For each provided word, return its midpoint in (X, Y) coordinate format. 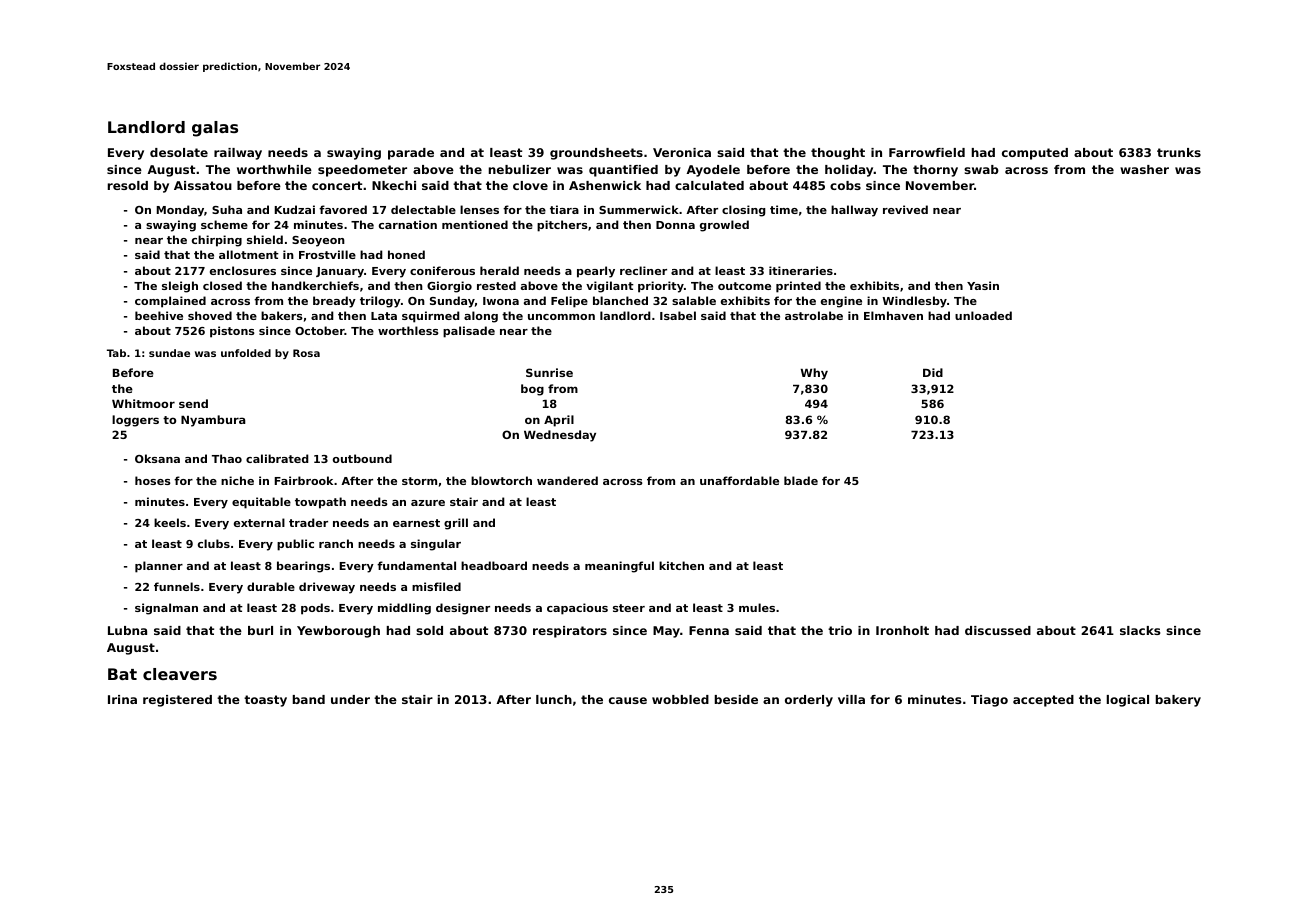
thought (838, 154)
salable (694, 300)
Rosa (306, 353)
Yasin (983, 285)
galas (215, 129)
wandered (567, 480)
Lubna (127, 630)
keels (170, 522)
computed (1035, 154)
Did (933, 372)
